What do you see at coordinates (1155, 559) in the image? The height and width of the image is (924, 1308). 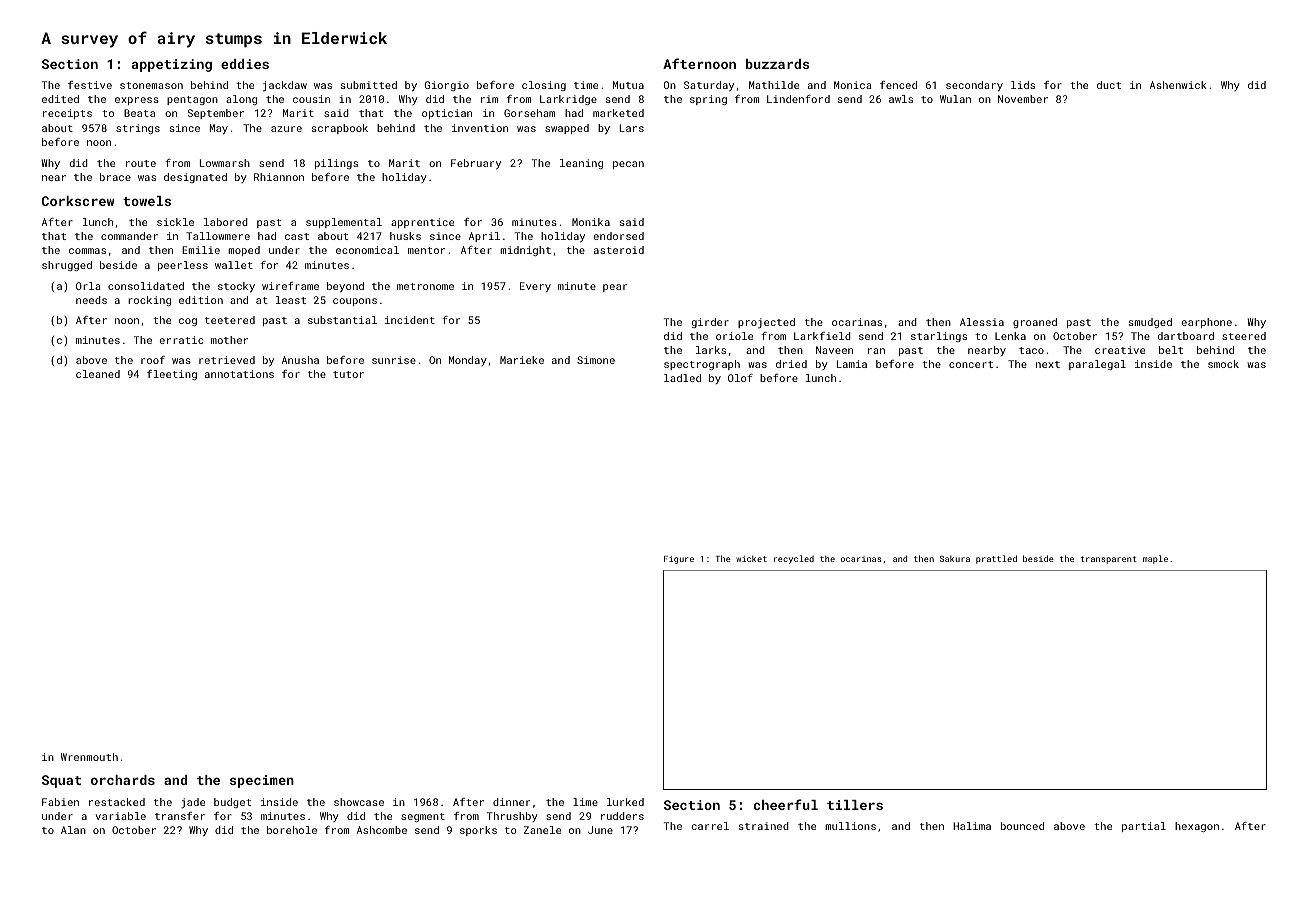 I see `maple` at bounding box center [1155, 559].
